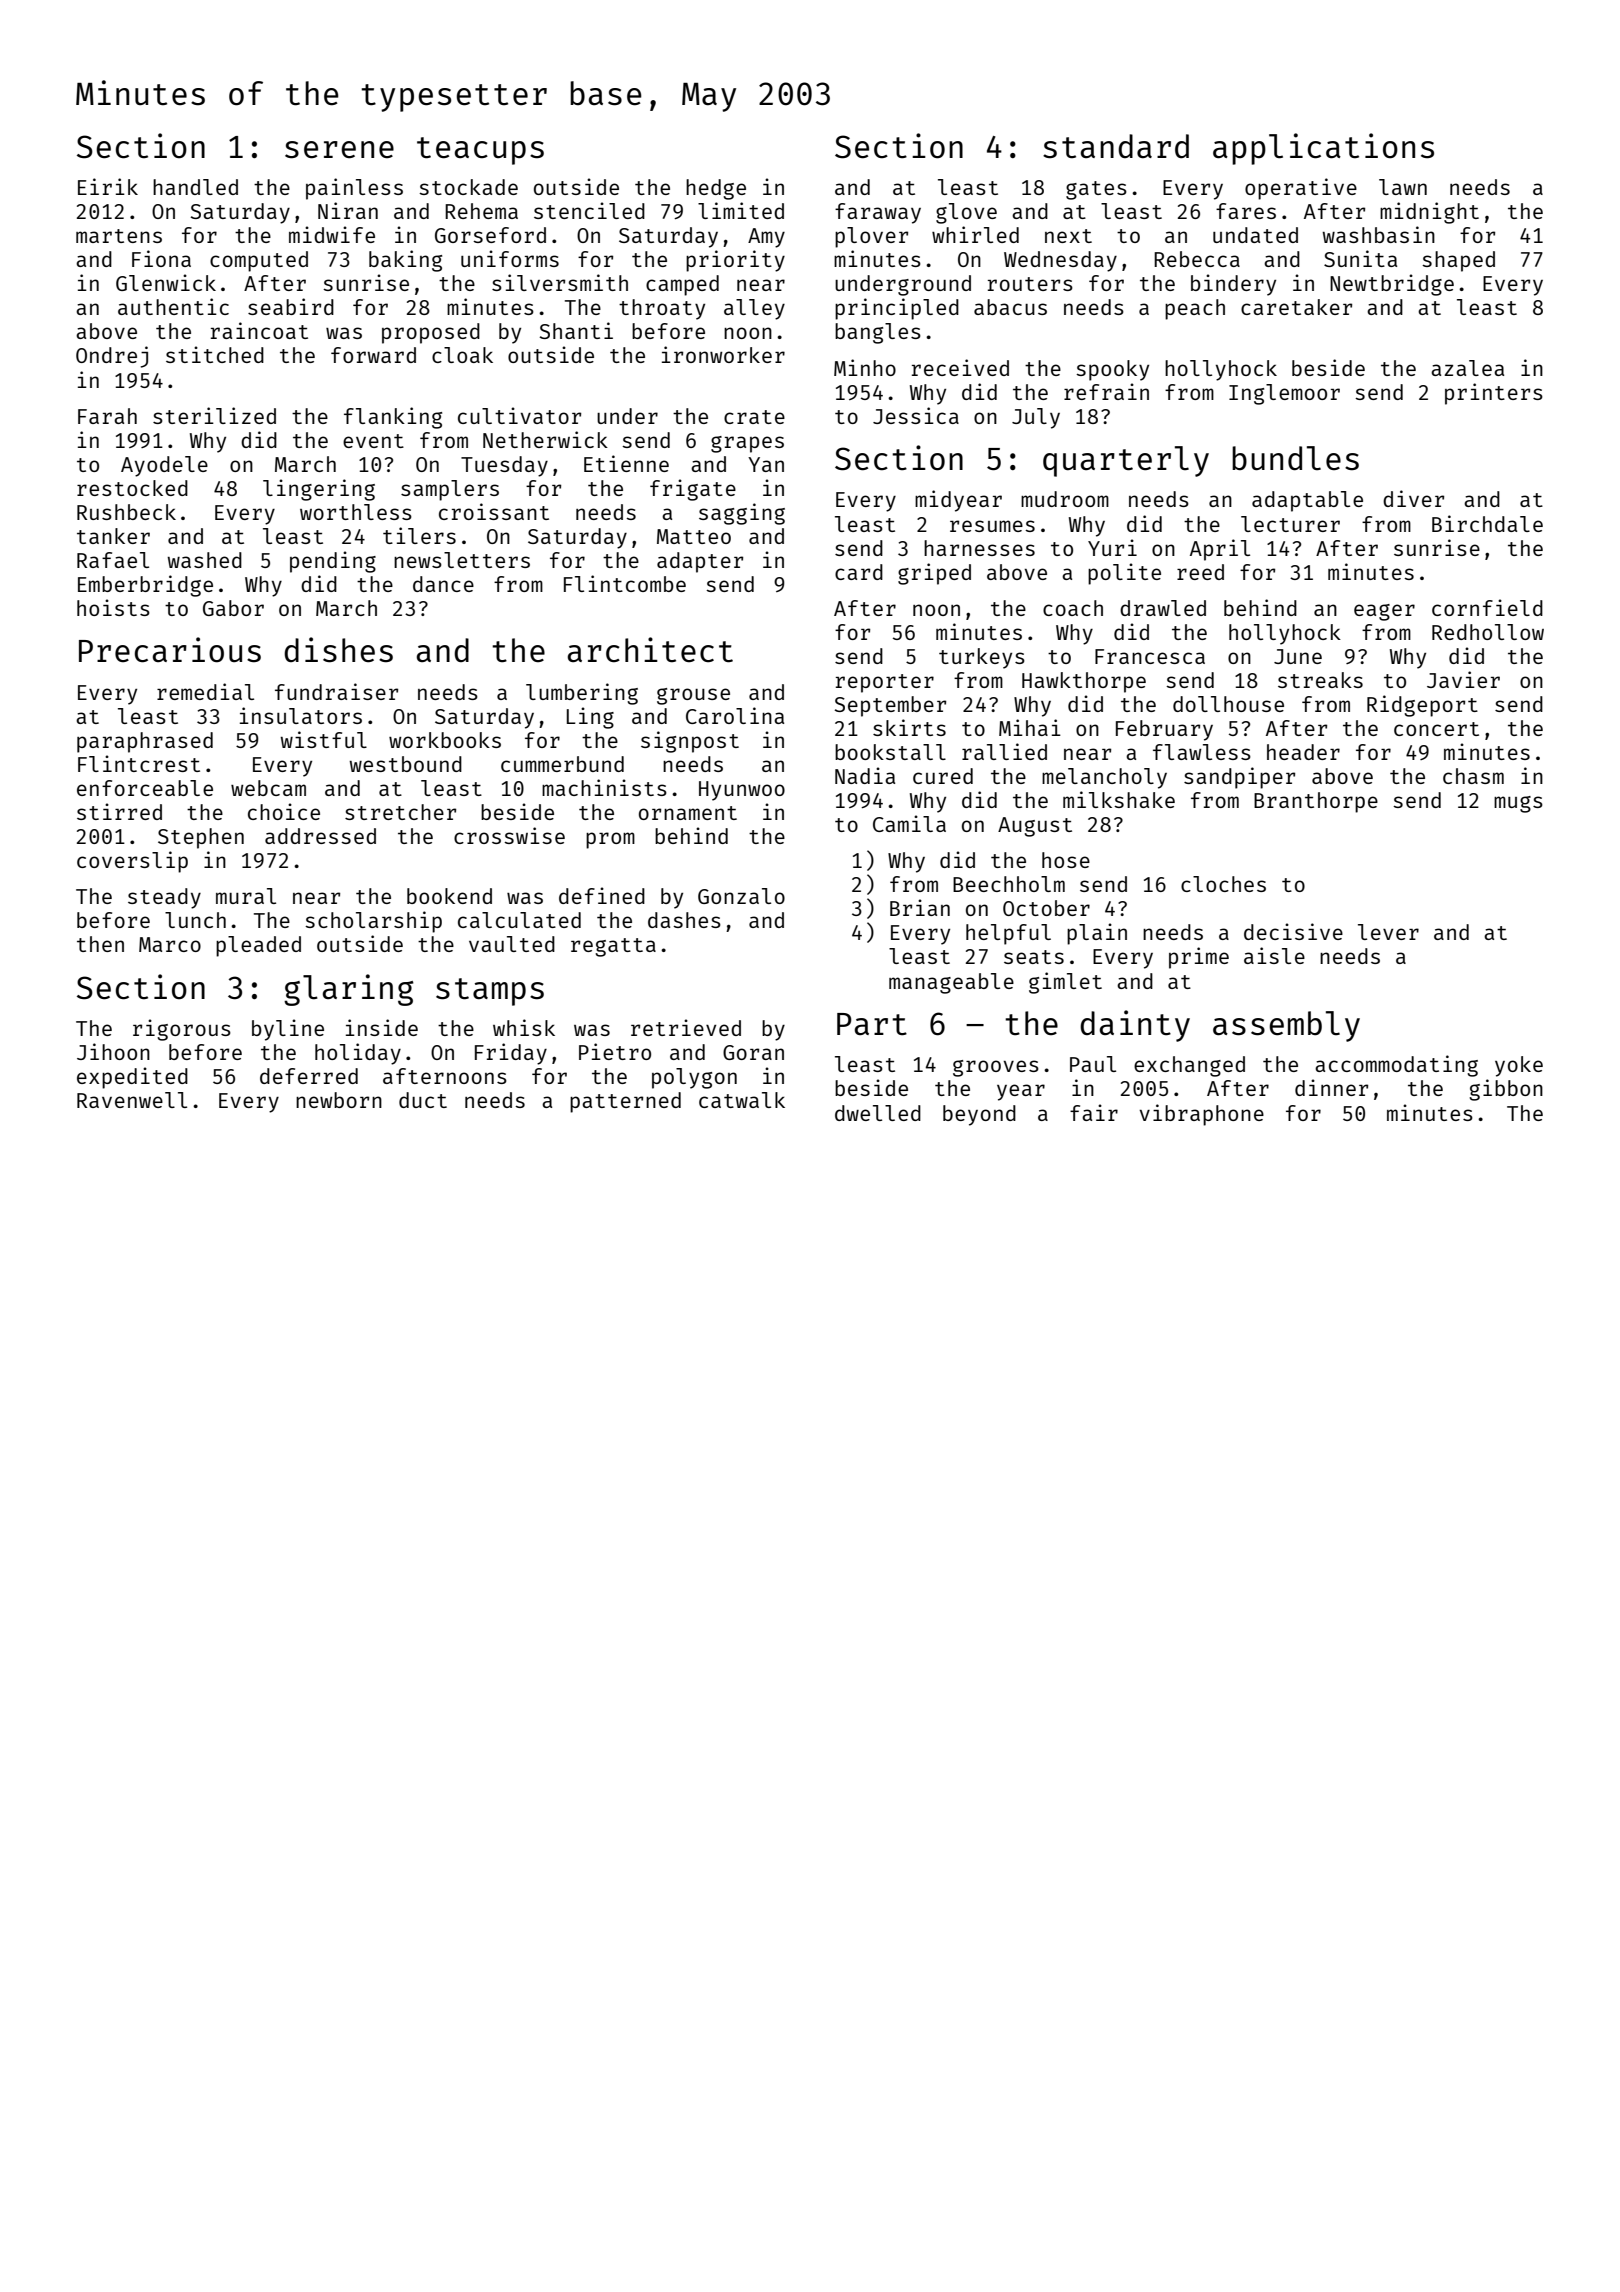 This image has height=2292, width=1620. Describe the element at coordinates (1458, 261) in the image. I see `shaped` at that location.
